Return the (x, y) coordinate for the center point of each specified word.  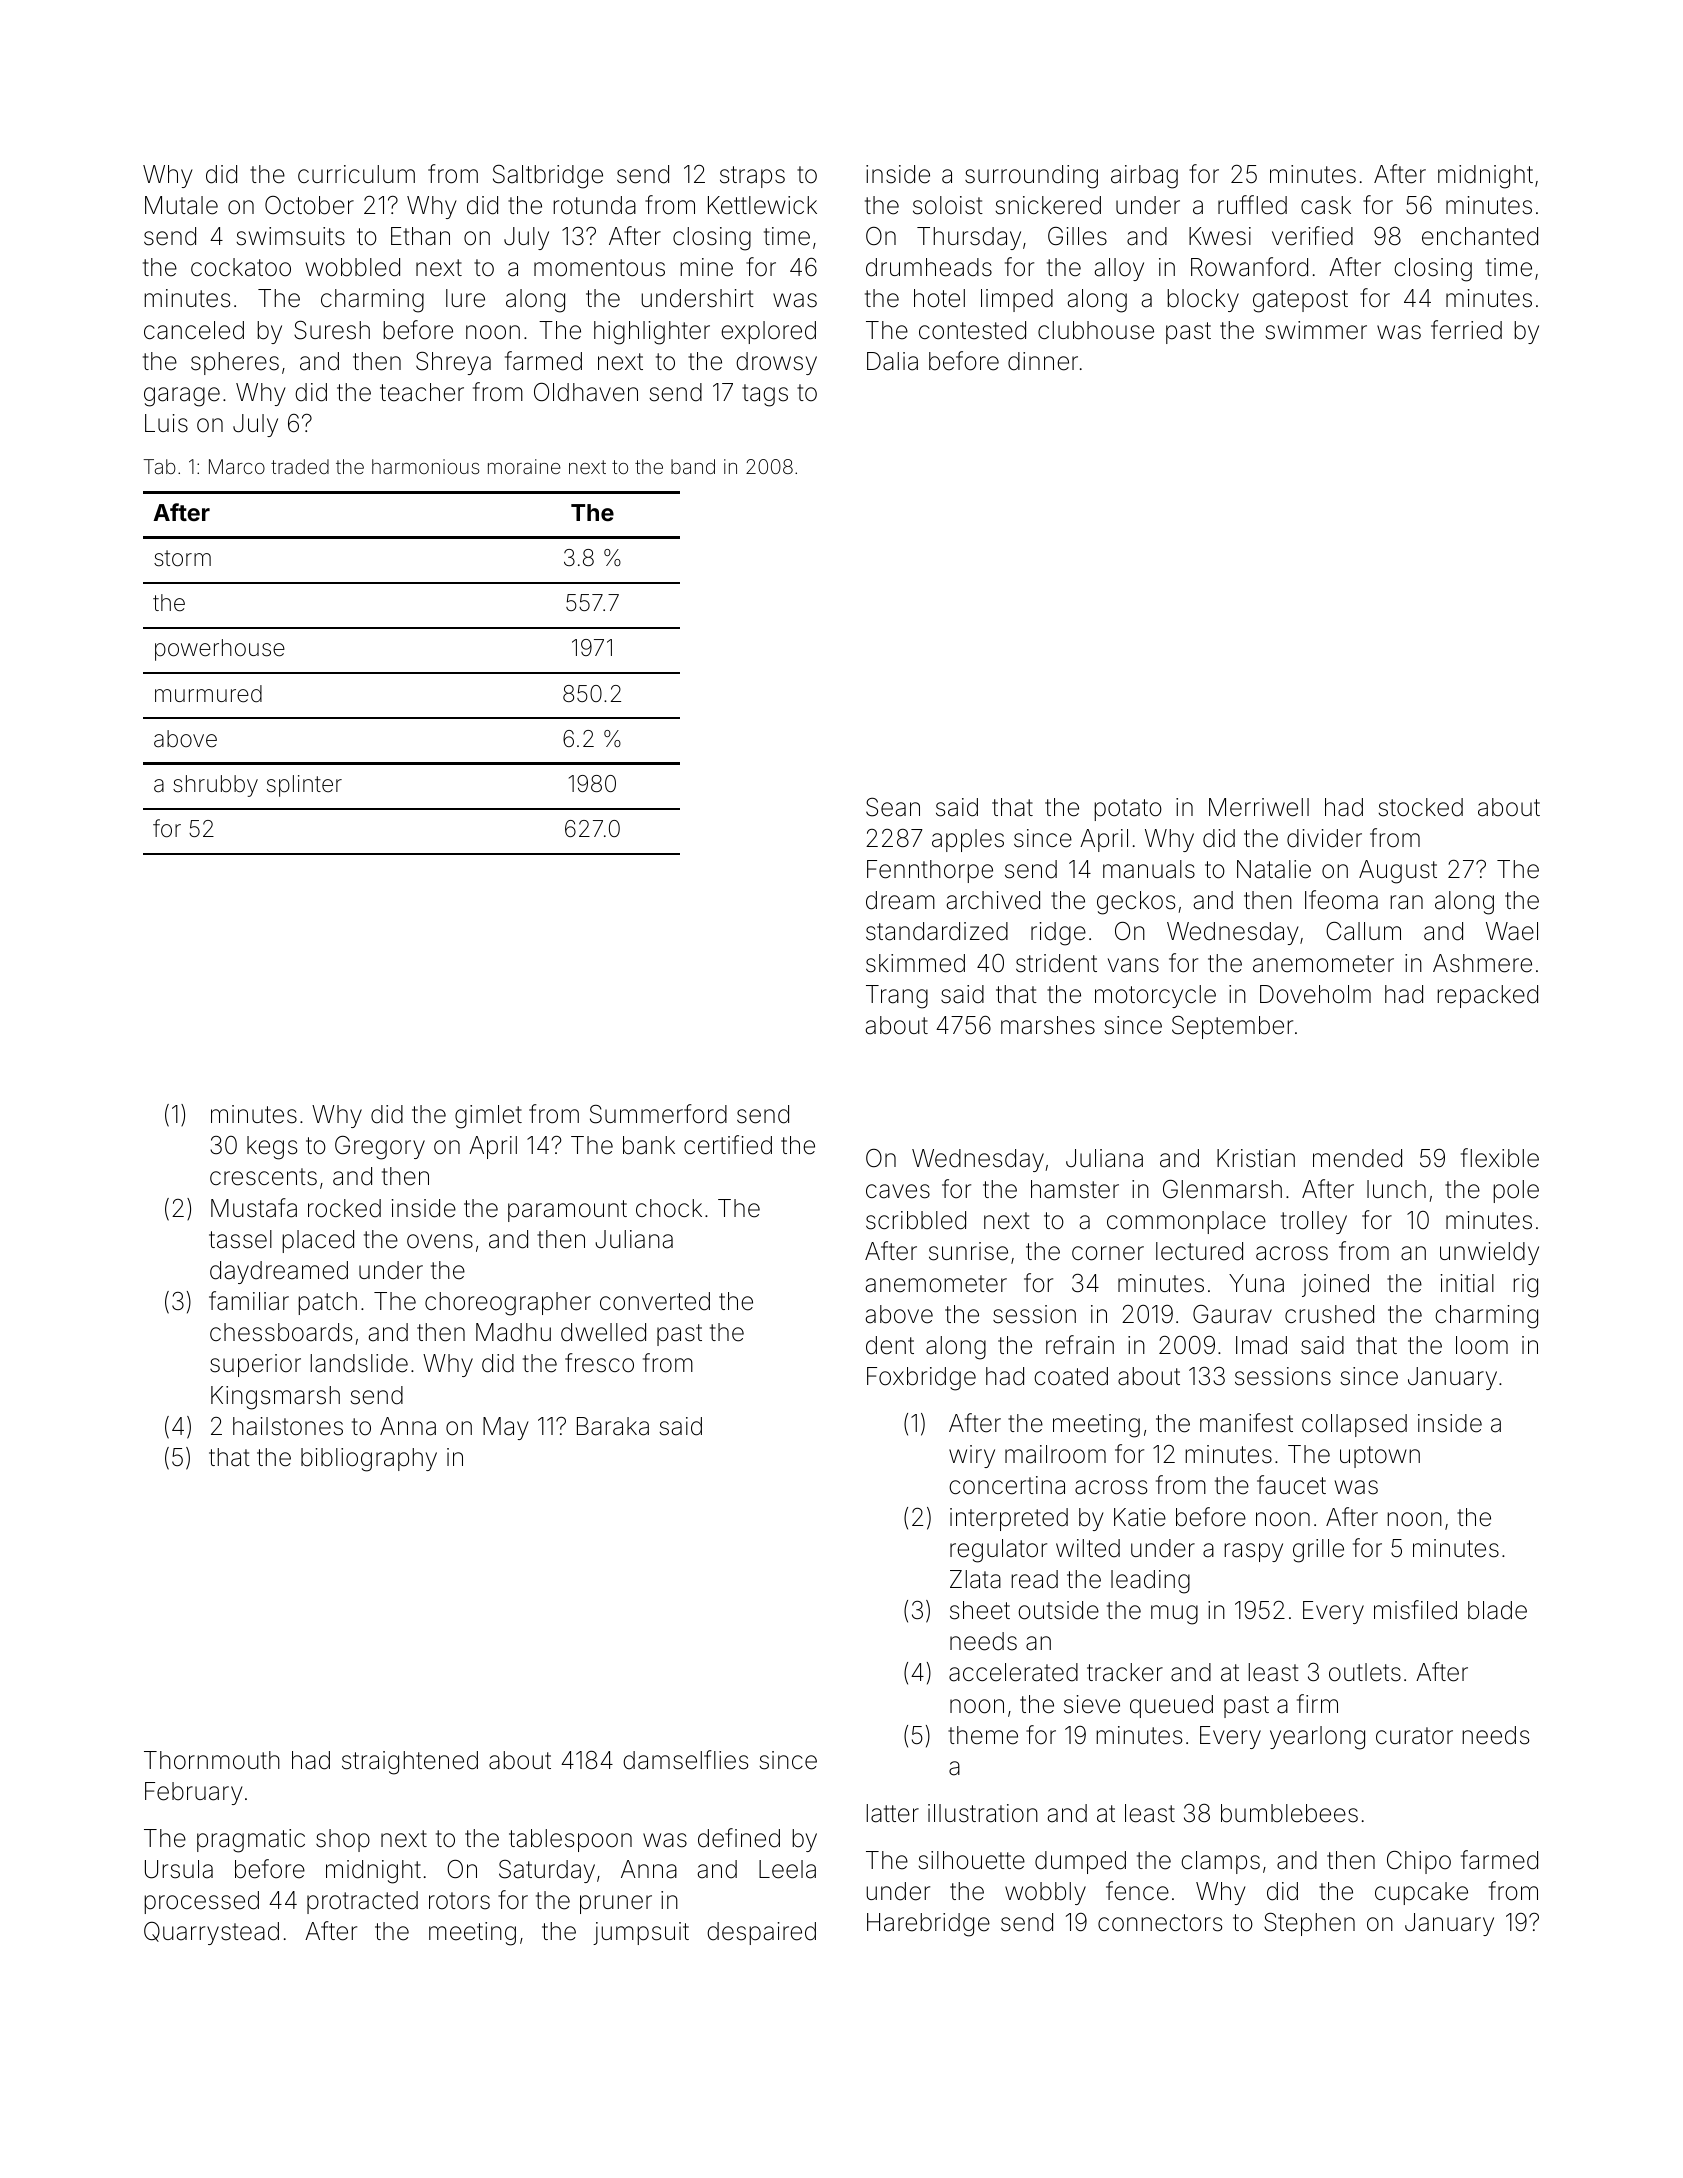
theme (983, 1735)
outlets (1365, 1672)
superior (255, 1365)
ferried (1466, 330)
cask (1326, 205)
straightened (410, 1763)
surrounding (1031, 177)
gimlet (488, 1117)
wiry (972, 1456)
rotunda (594, 205)
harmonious (425, 466)
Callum (1363, 931)
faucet (1291, 1485)
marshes (1048, 1025)
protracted (362, 1902)
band (693, 466)
